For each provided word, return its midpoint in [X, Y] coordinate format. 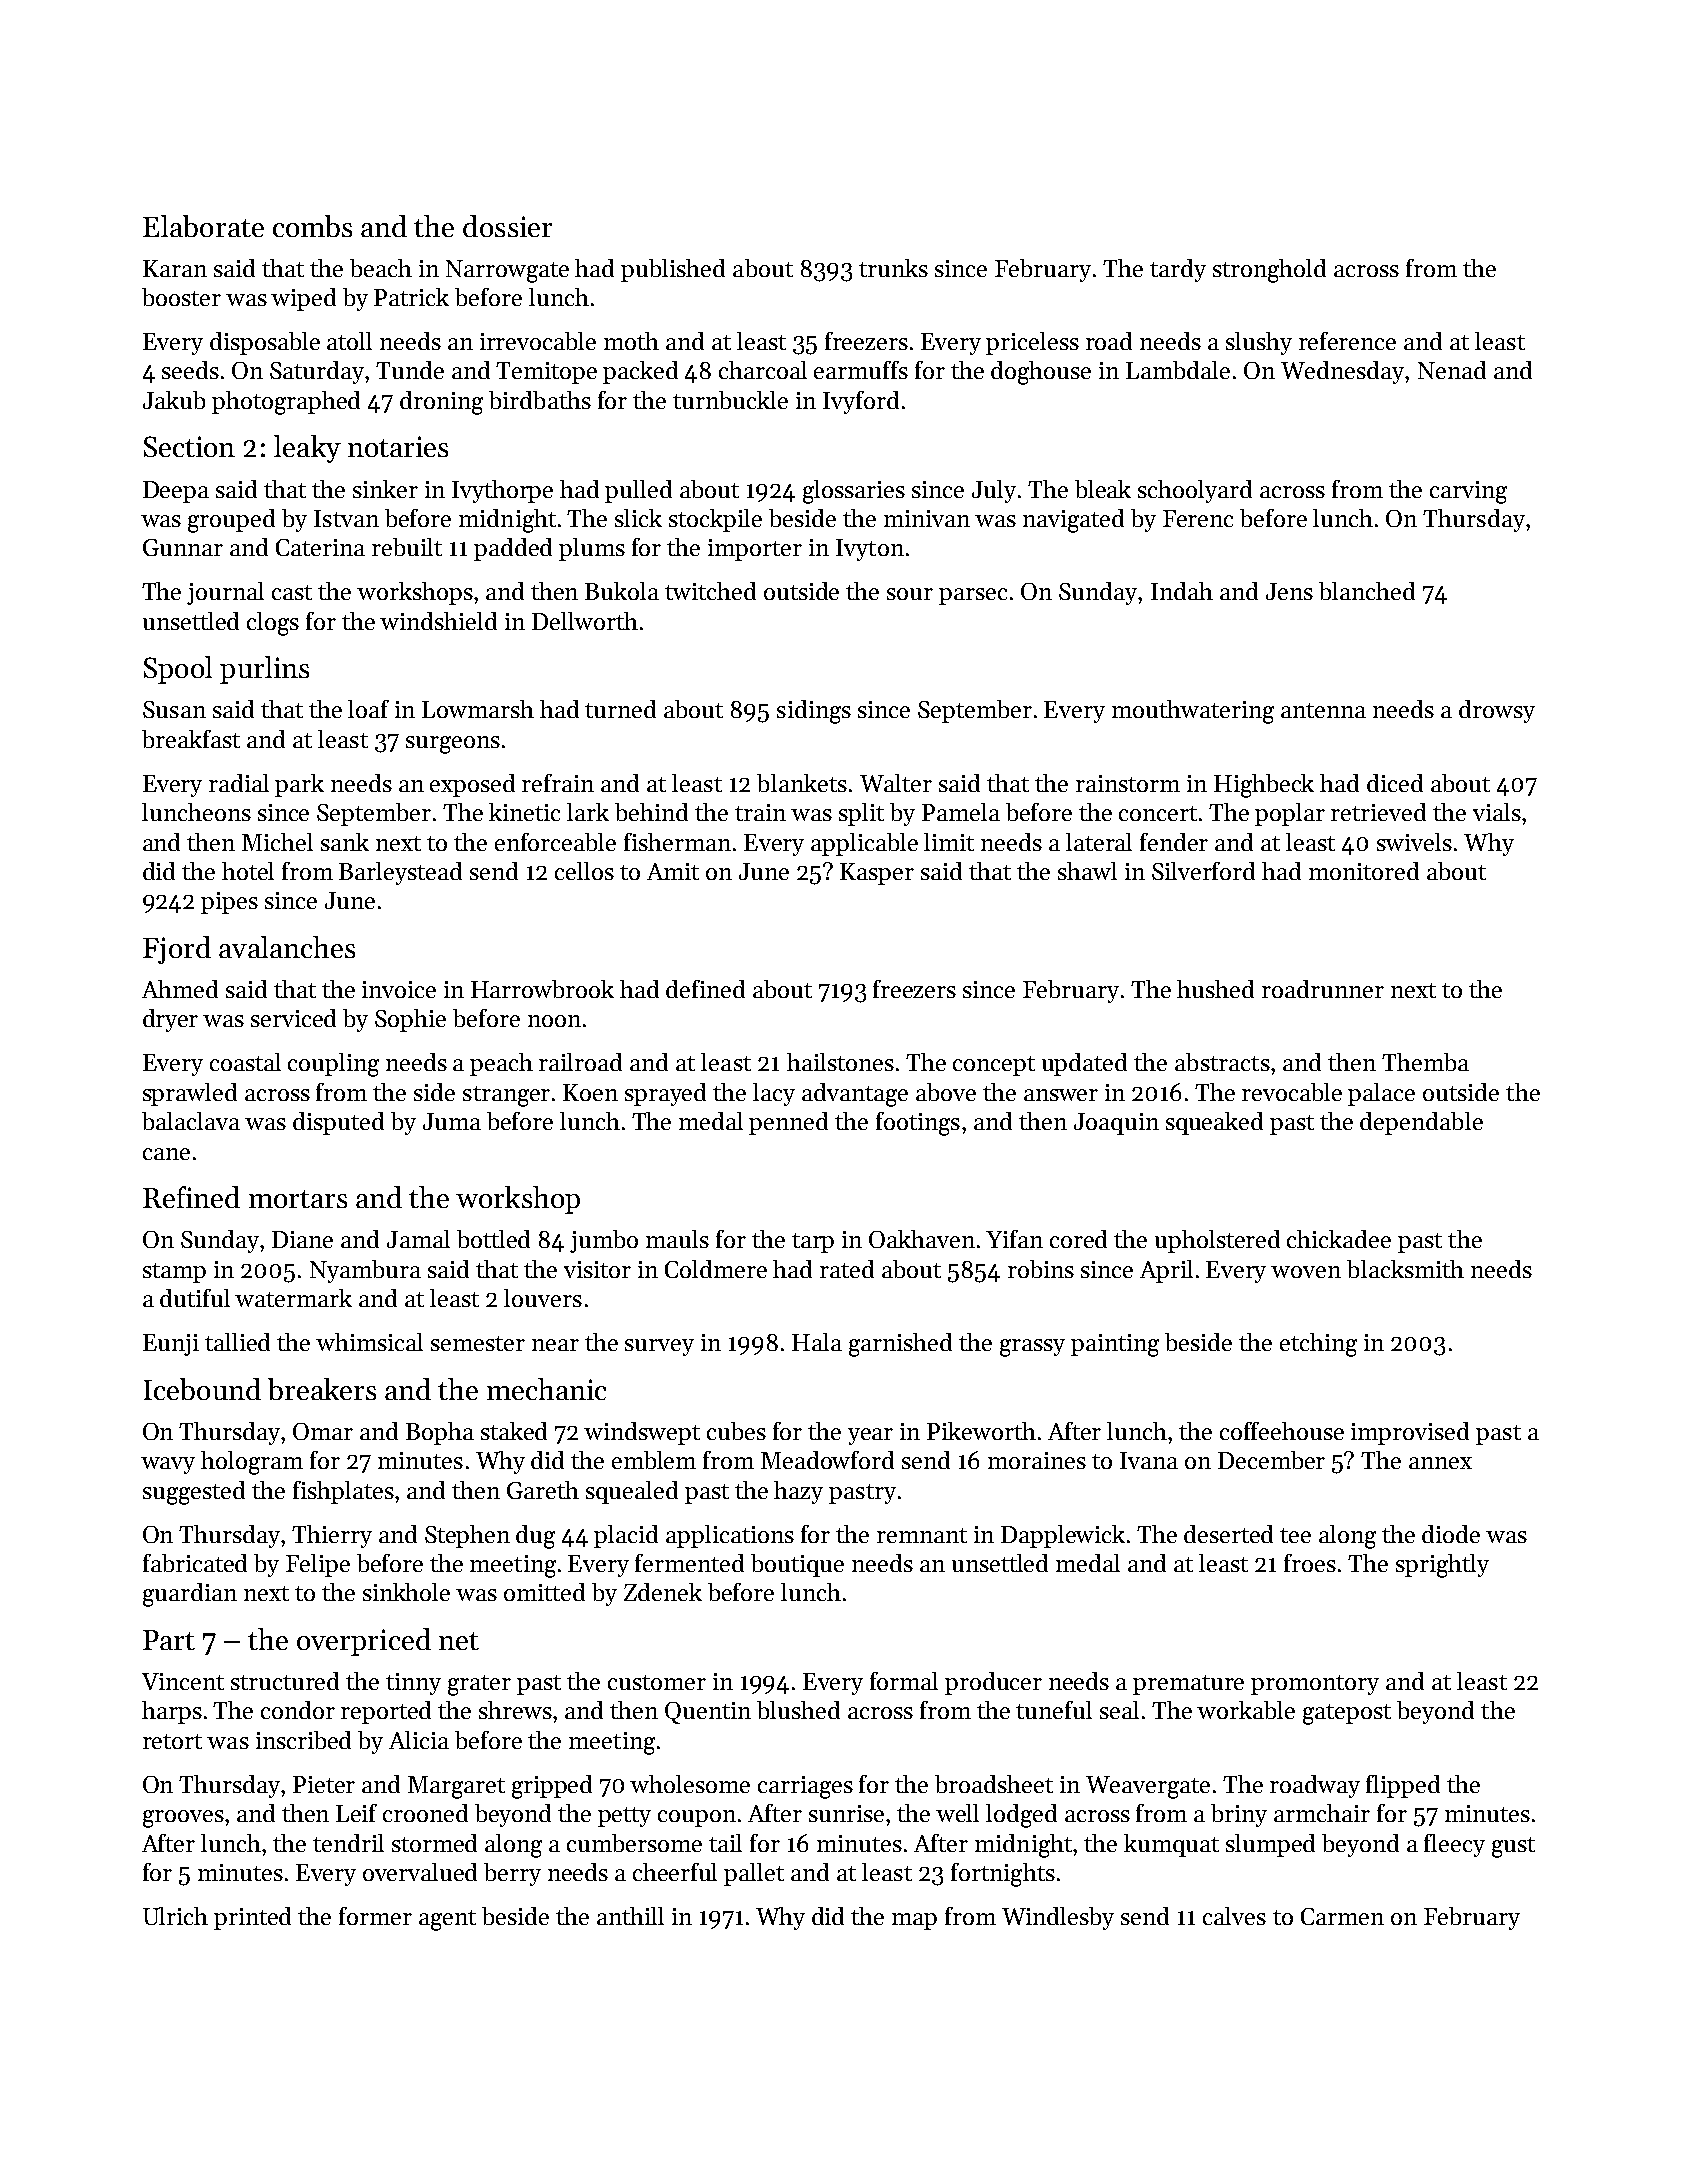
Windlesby [1058, 1918]
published [673, 270]
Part [169, 1640]
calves [1234, 1916]
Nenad [1452, 370]
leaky [307, 449]
